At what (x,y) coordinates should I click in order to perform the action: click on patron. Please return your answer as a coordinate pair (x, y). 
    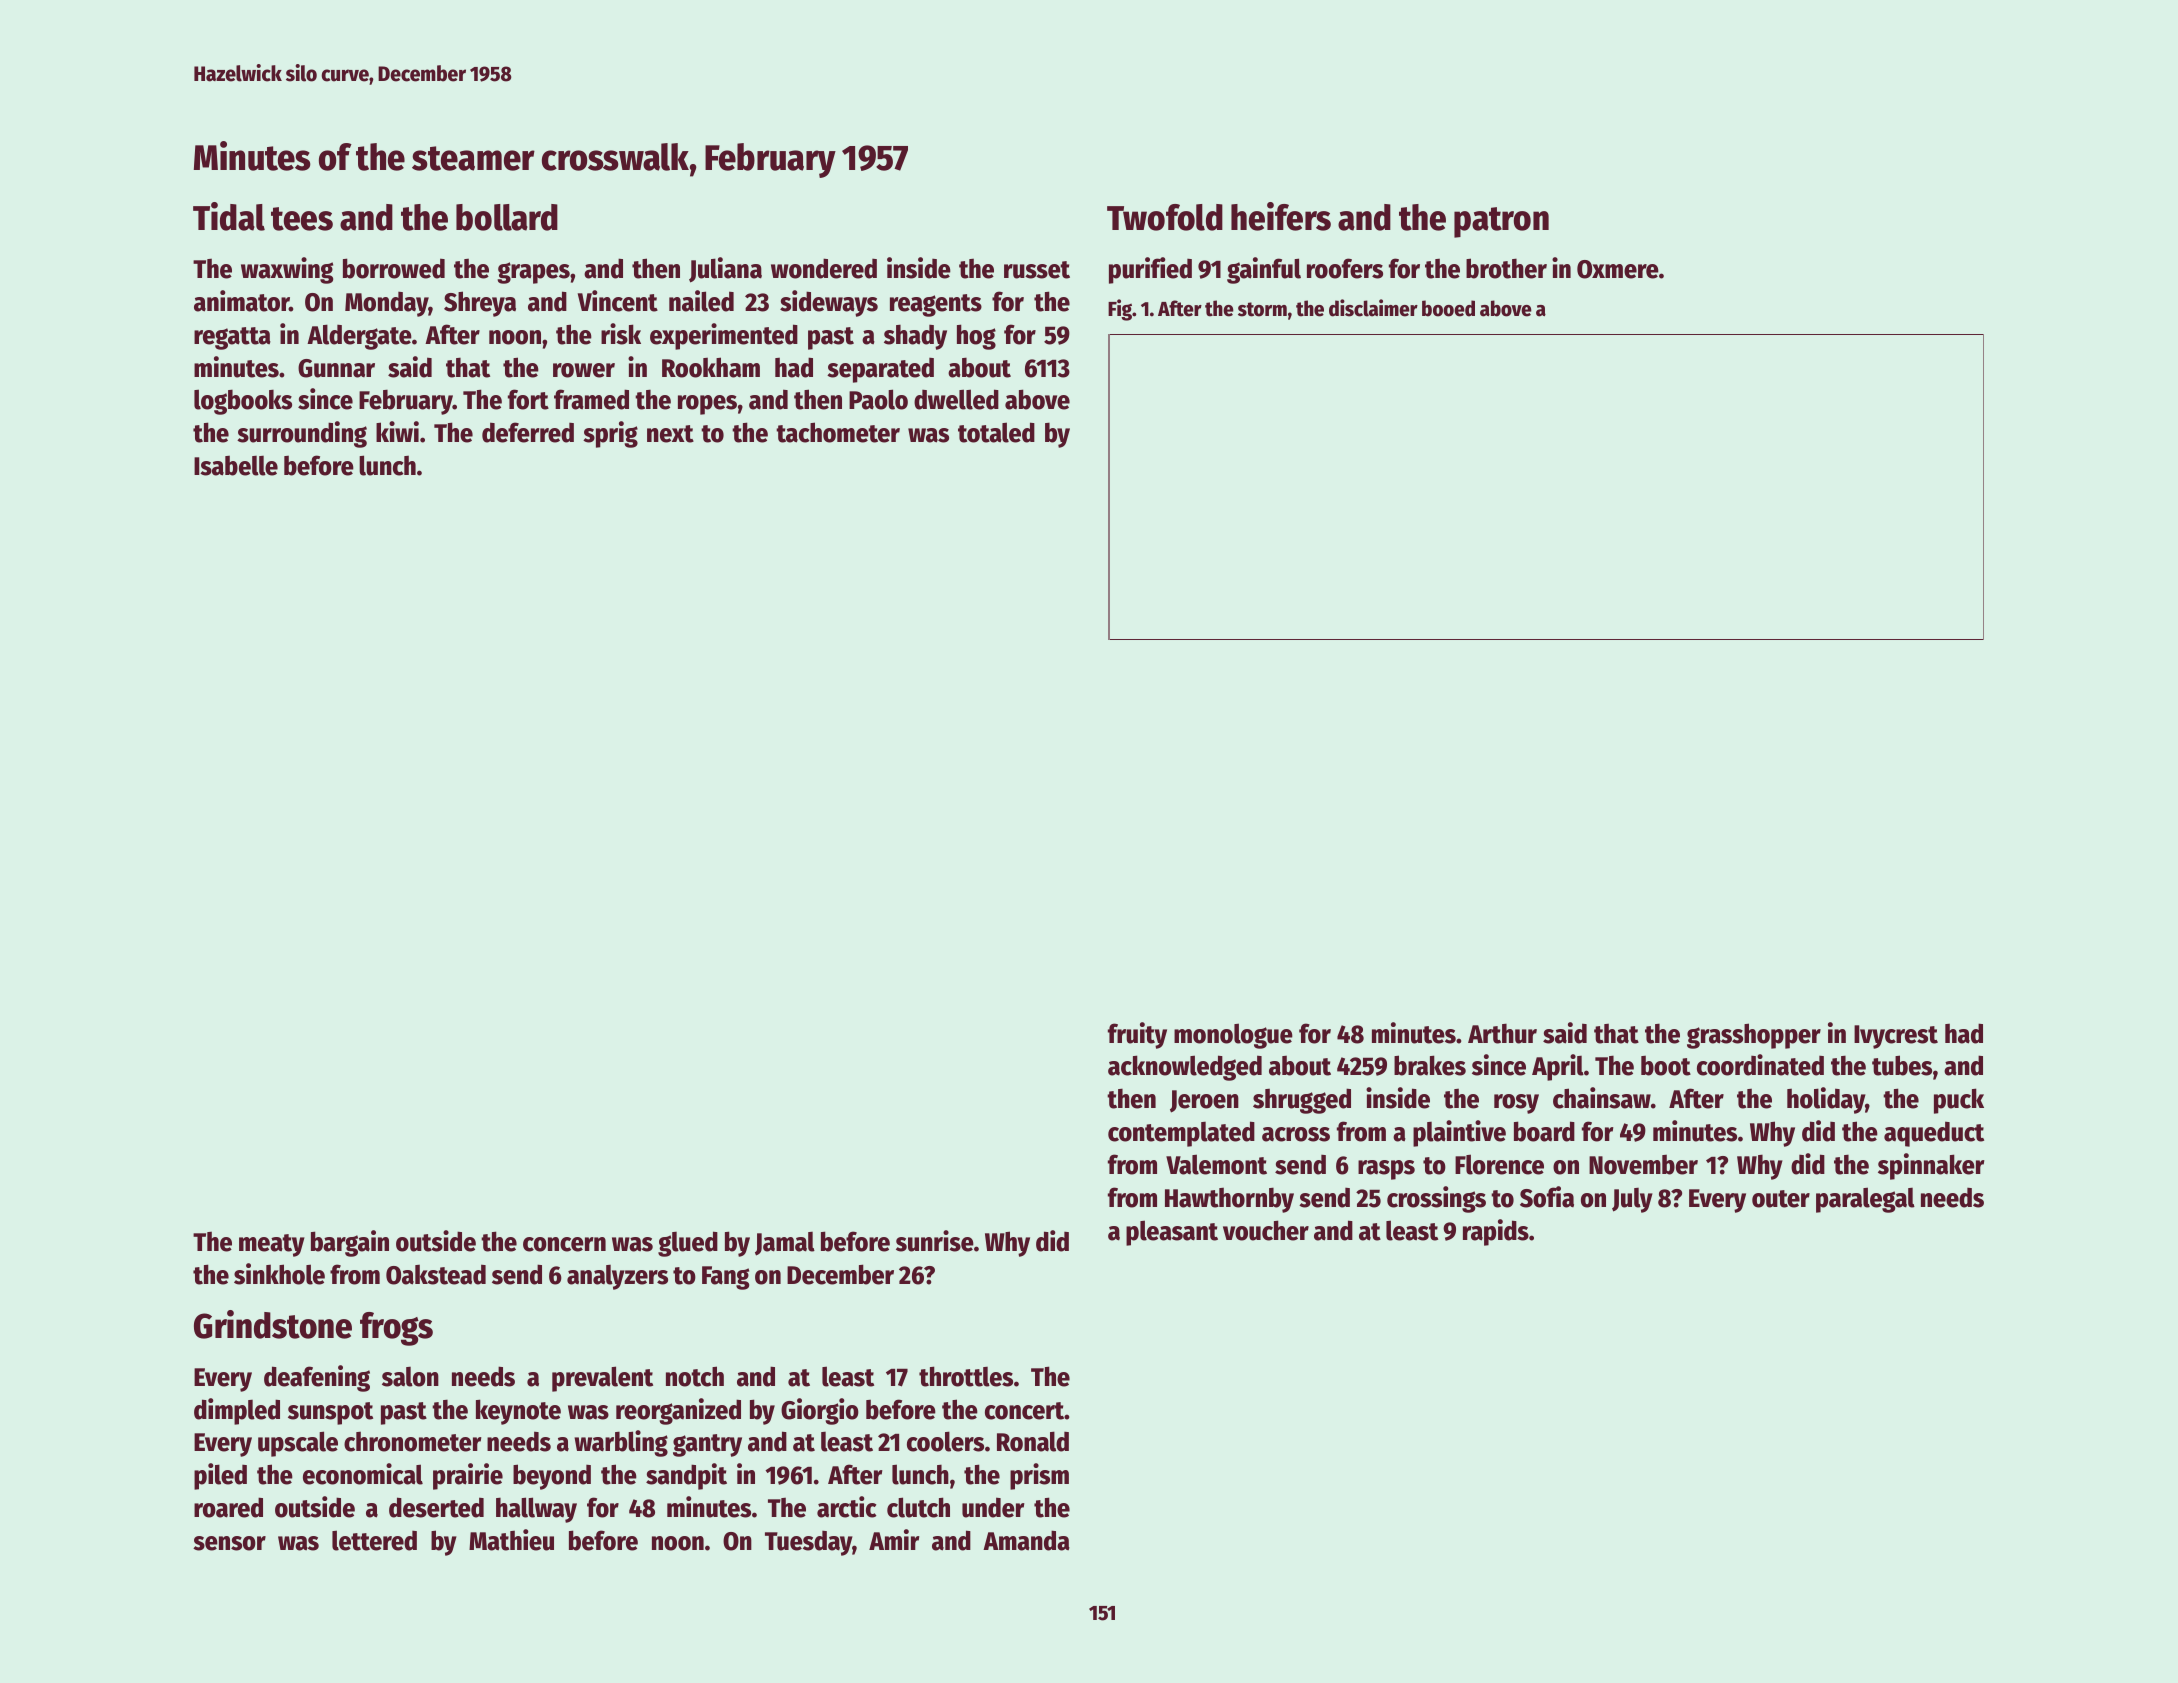
    Looking at the image, I should click on (1501, 222).
